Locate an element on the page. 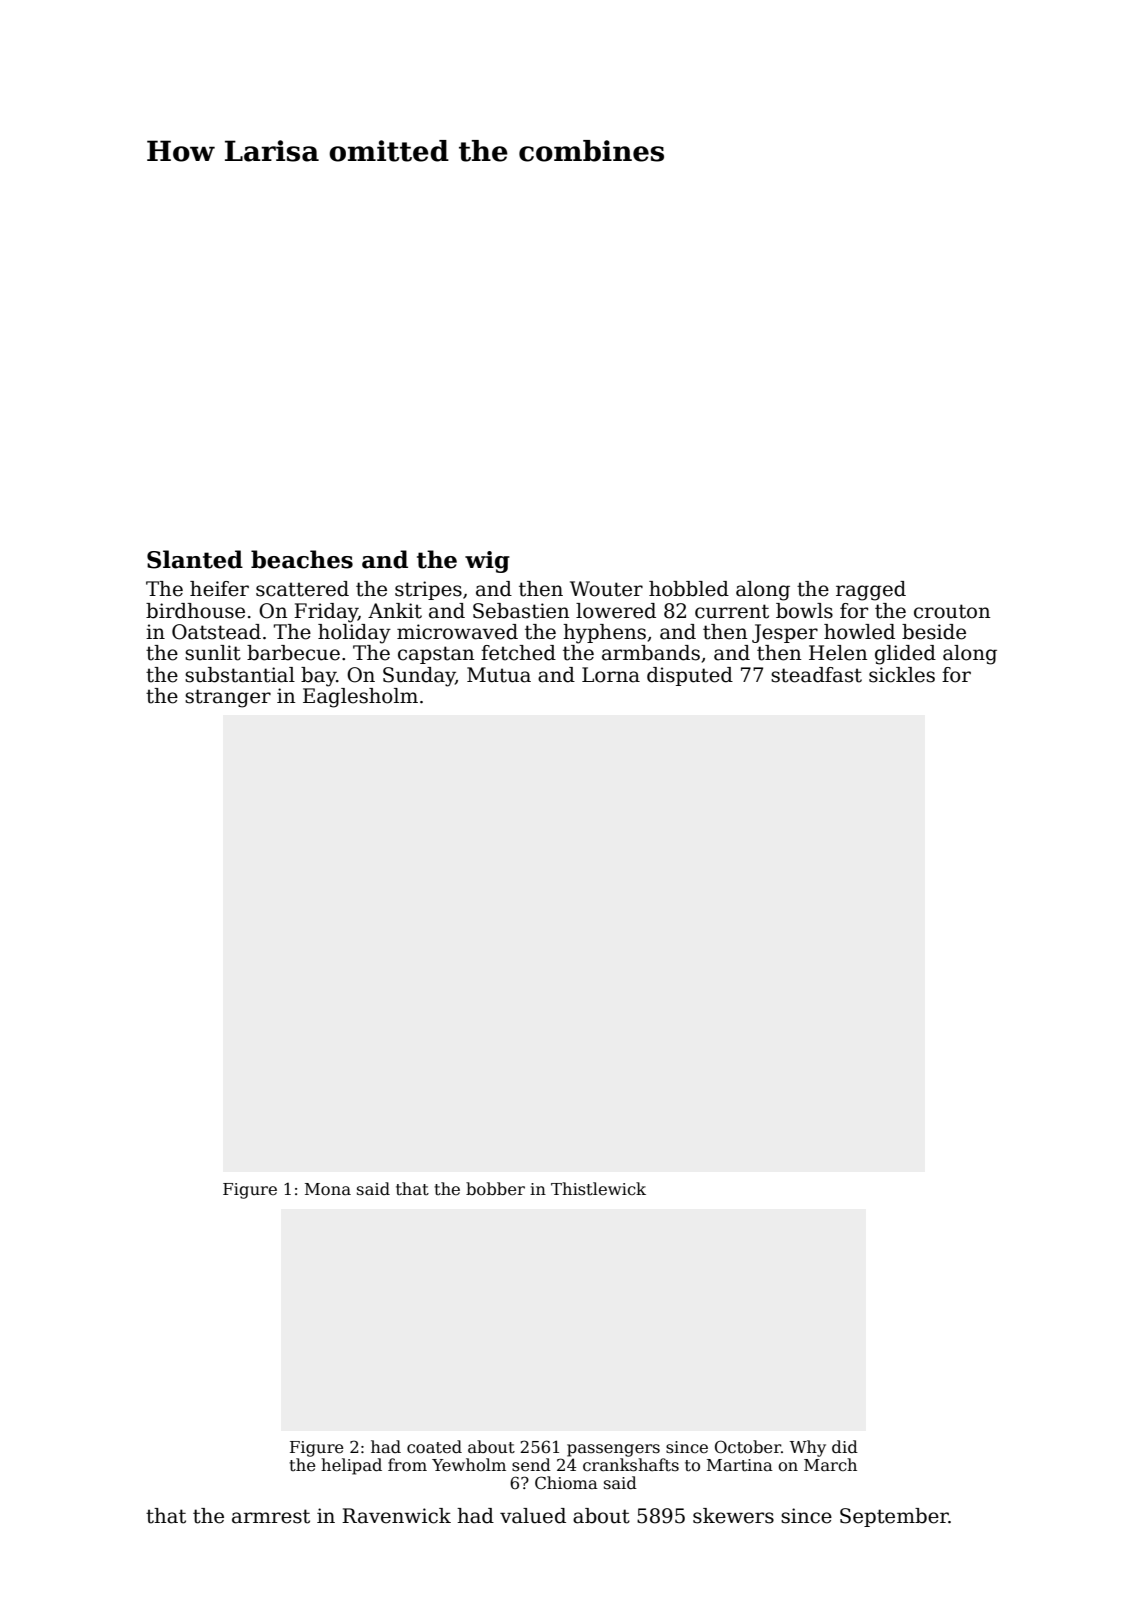 Image resolution: width=1147 pixels, height=1623 pixels. Mona is located at coordinates (328, 1189).
